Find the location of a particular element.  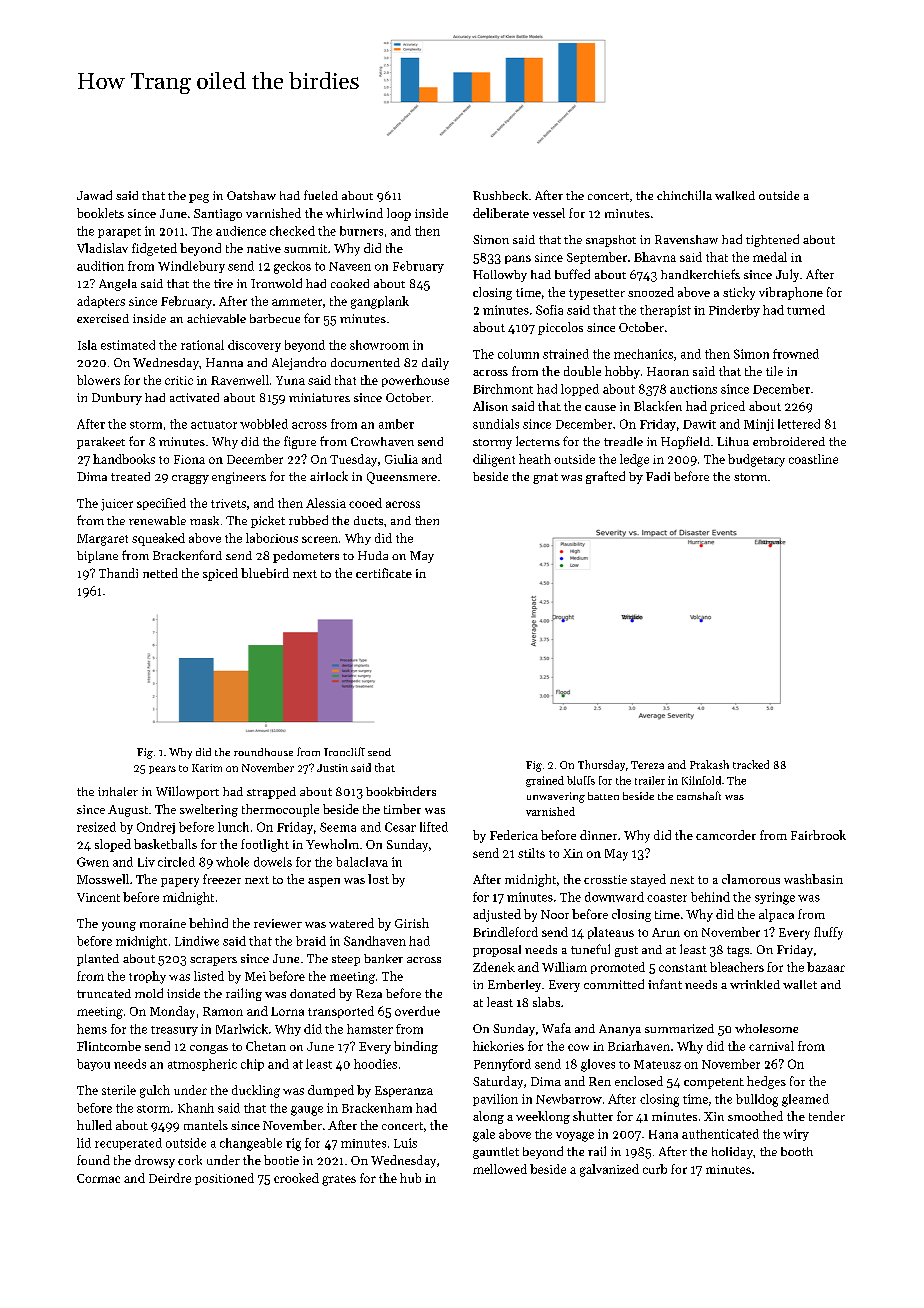

Hanna is located at coordinates (224, 362).
